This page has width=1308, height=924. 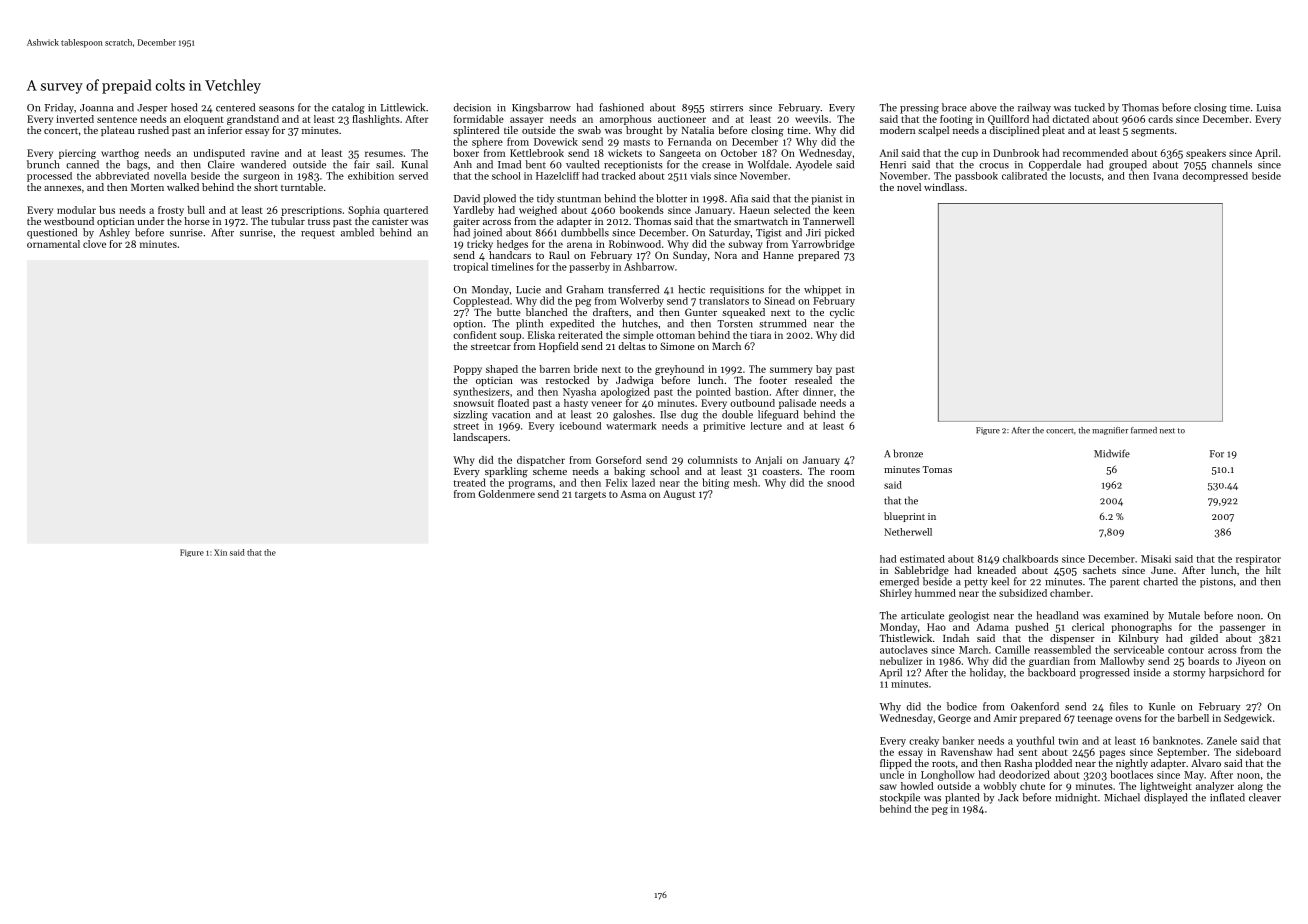 I want to click on saw, so click(x=888, y=787).
